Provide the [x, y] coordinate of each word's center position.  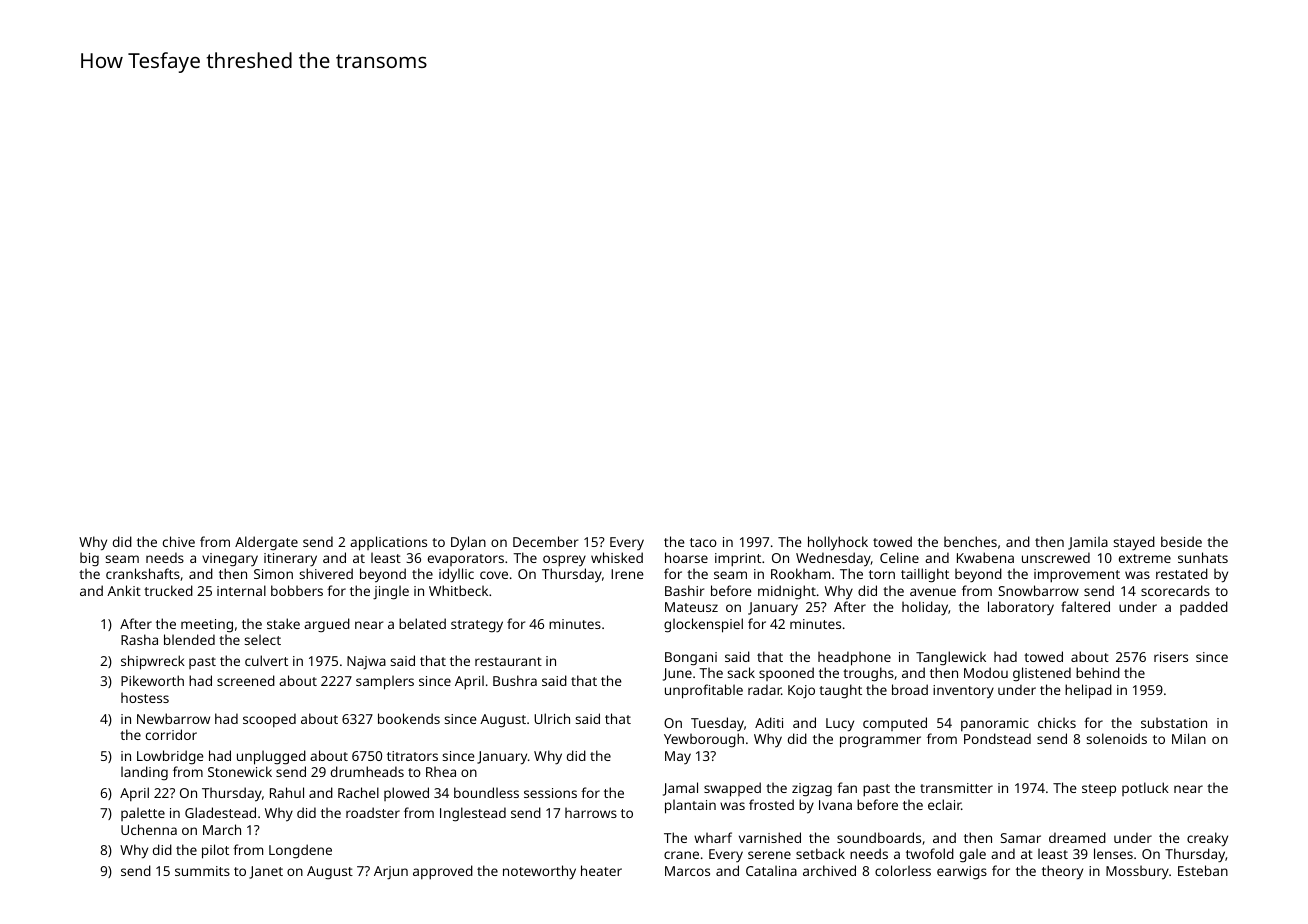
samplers [385, 682]
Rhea [441, 771]
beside [1181, 541]
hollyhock [838, 543]
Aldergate [266, 543]
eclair [944, 804]
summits [202, 871]
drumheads [367, 771]
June [677, 674]
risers [1171, 657]
